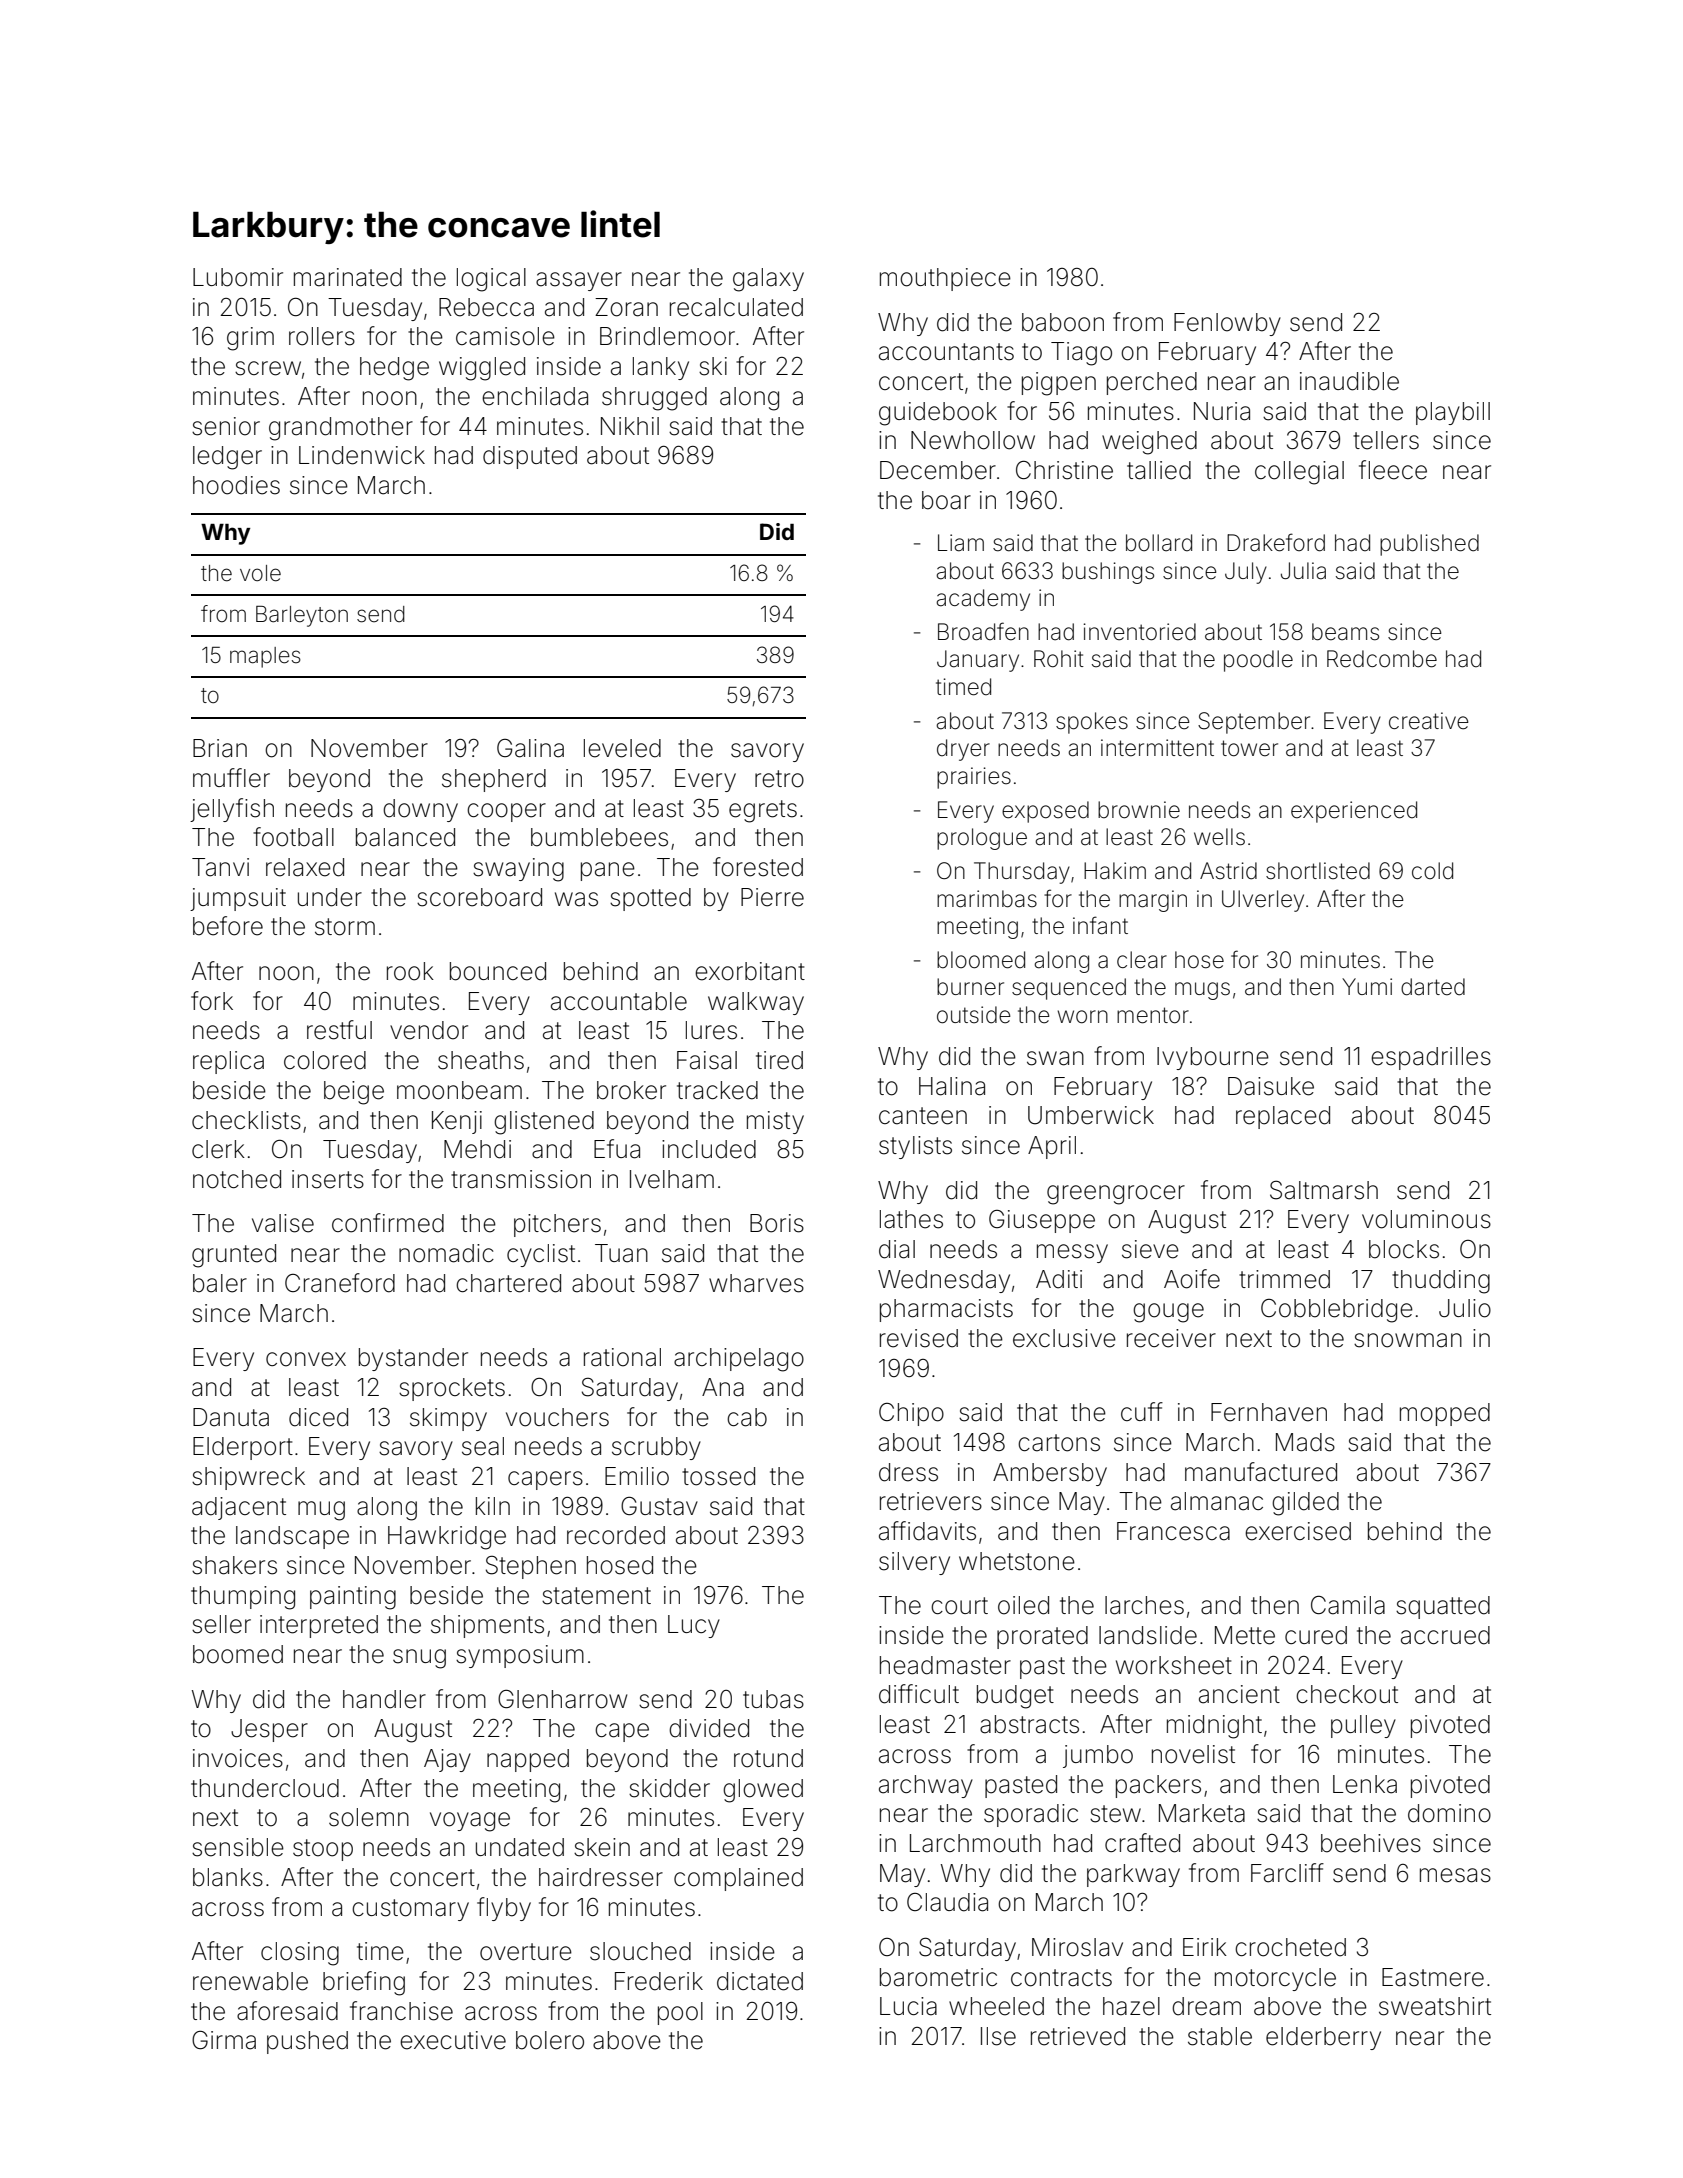 The height and width of the screenshot is (2178, 1683). I want to click on balanced, so click(405, 837).
